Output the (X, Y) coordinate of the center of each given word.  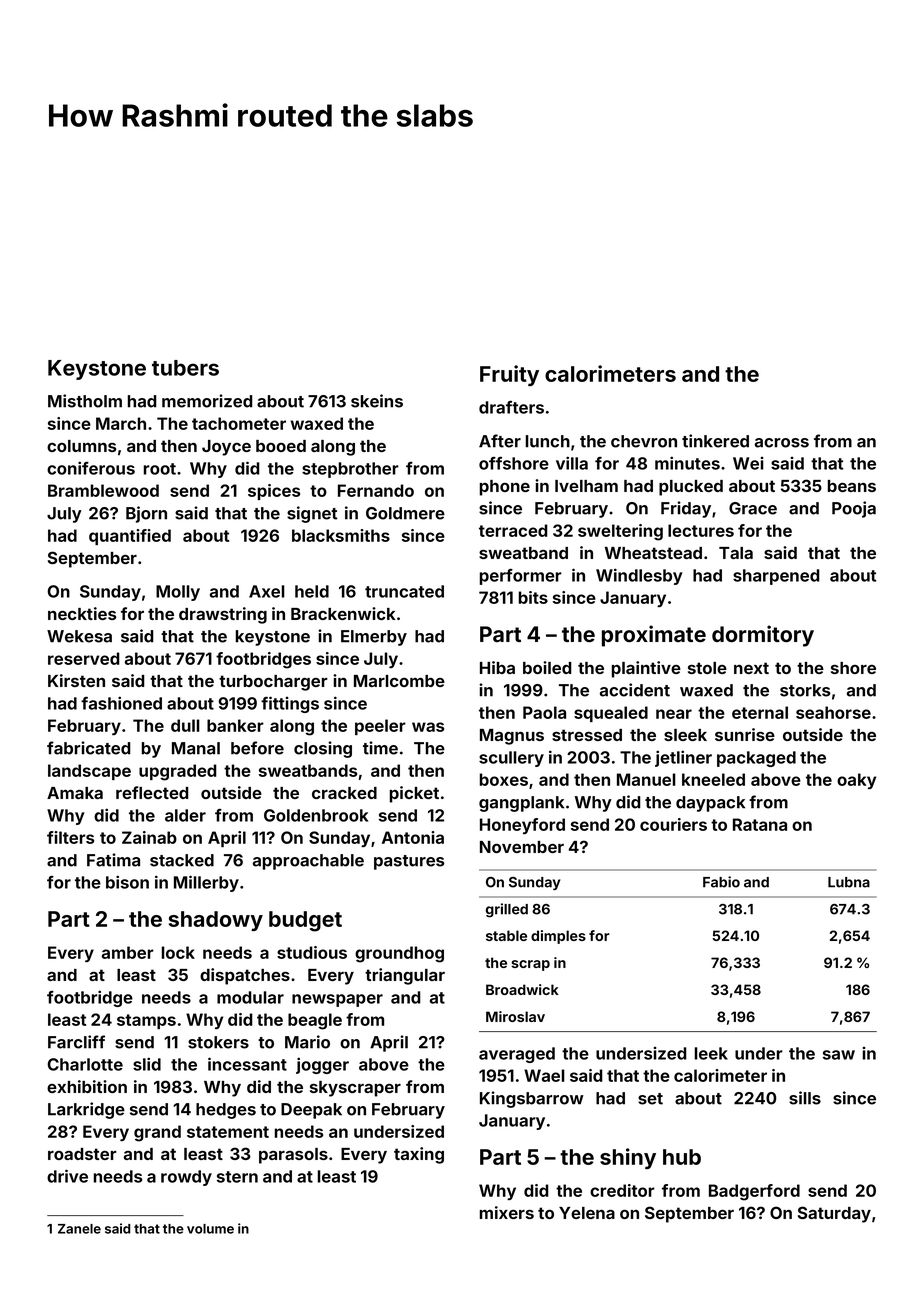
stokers (218, 1042)
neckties (82, 613)
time (380, 748)
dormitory (763, 636)
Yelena (587, 1213)
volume (210, 1229)
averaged (517, 1055)
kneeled (713, 779)
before (257, 748)
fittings (290, 704)
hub (682, 1157)
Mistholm (85, 401)
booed (281, 446)
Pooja (854, 509)
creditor (622, 1190)
